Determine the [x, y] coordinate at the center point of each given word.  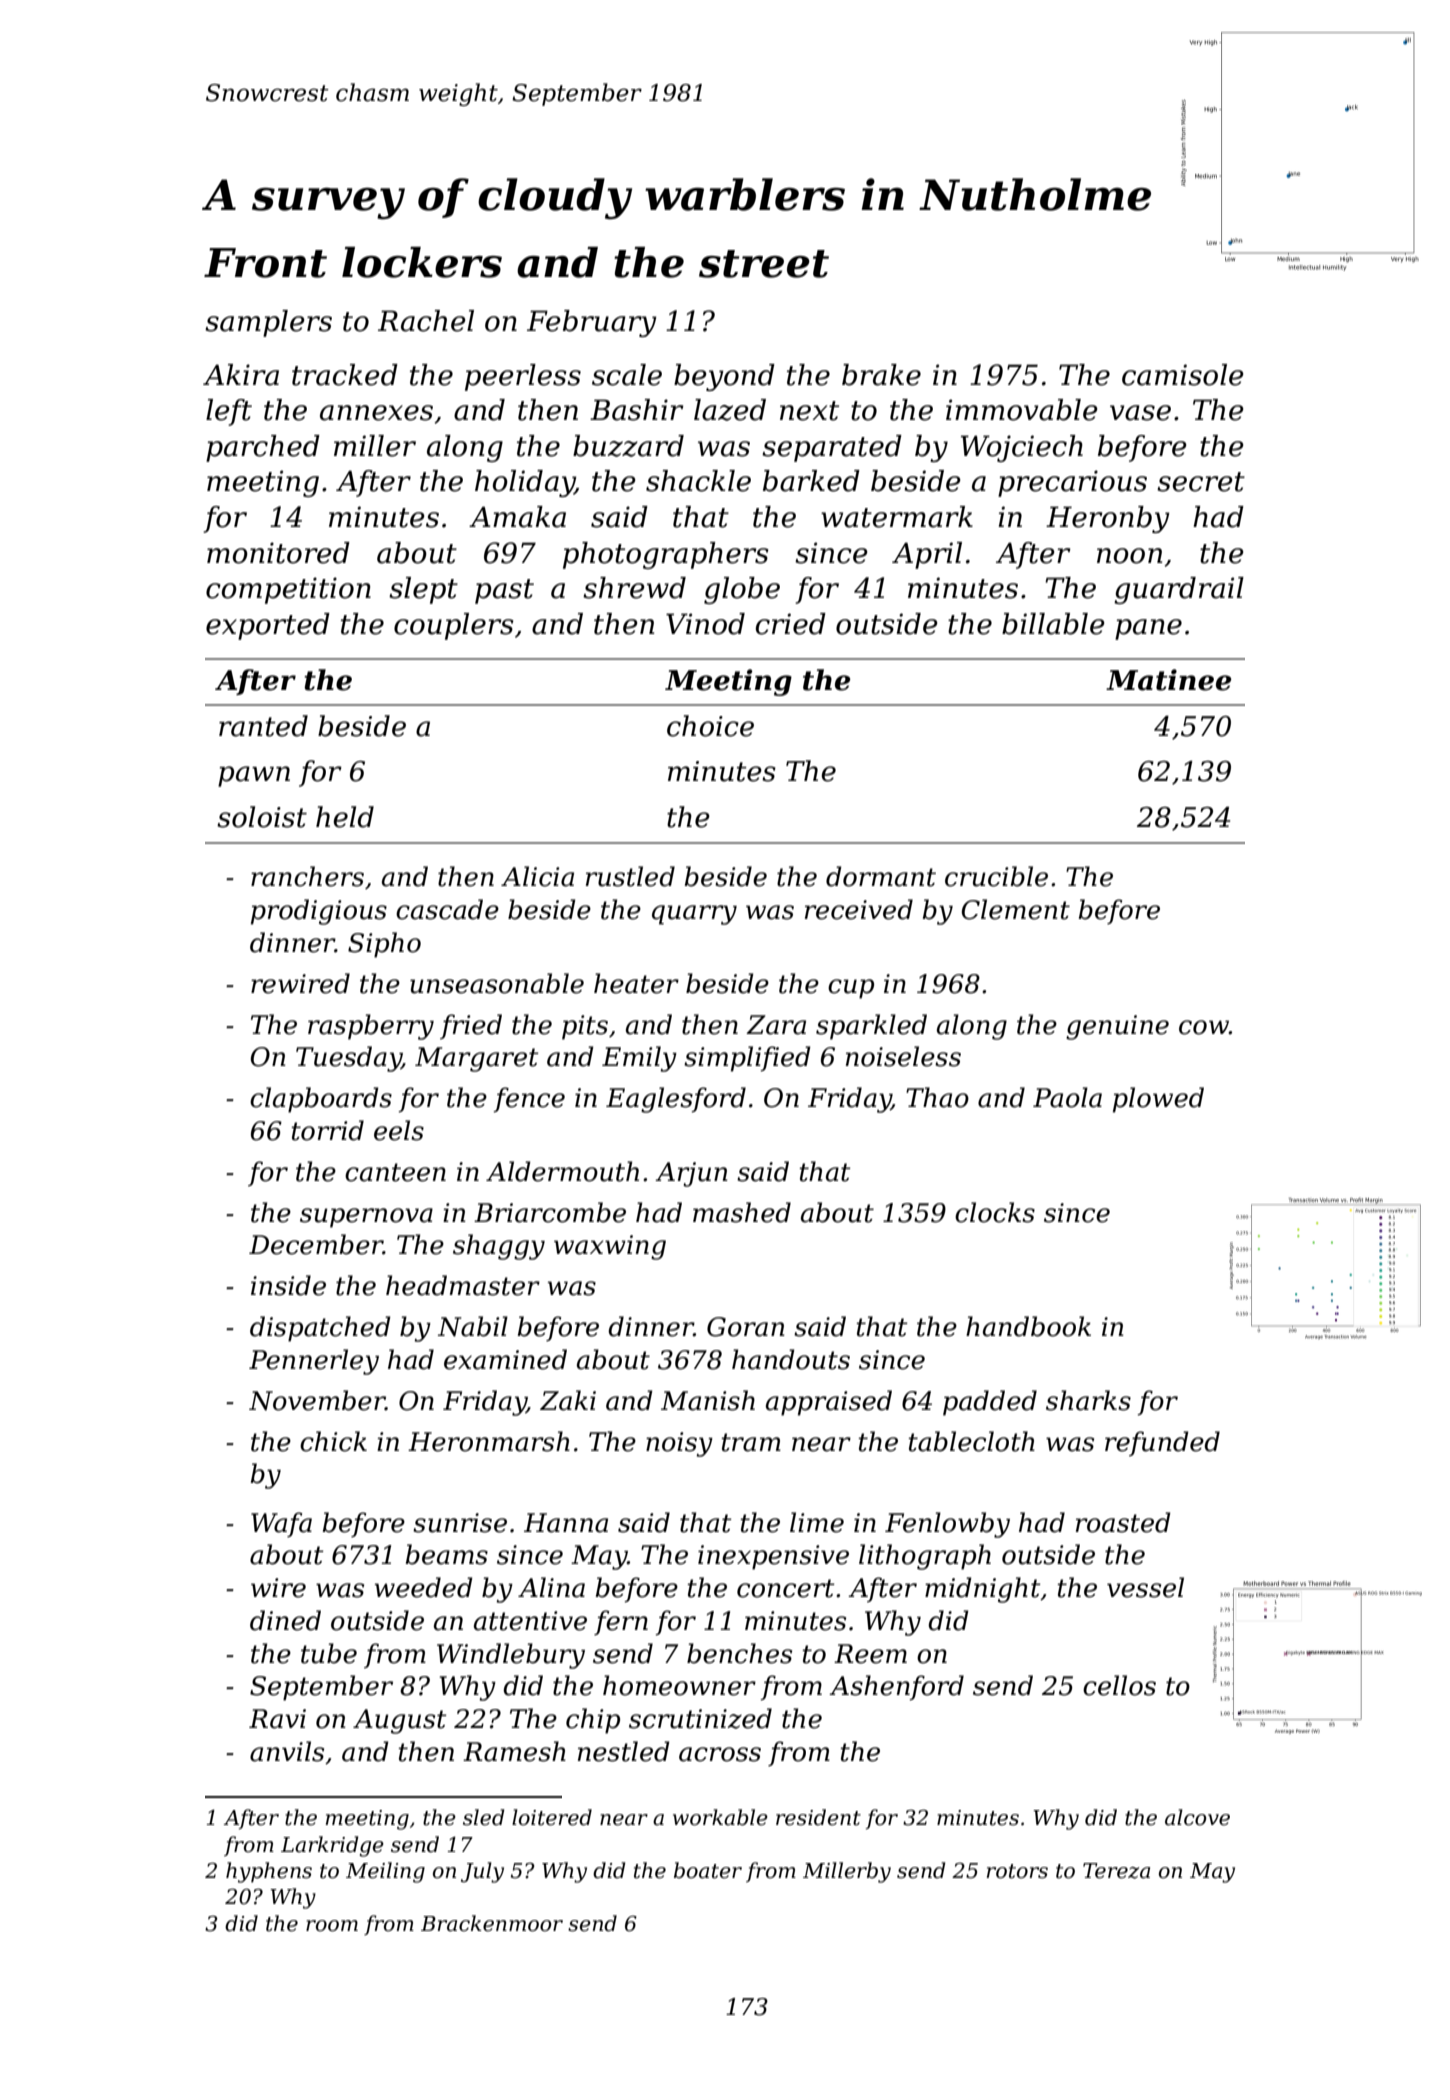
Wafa [281, 1524]
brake [881, 375]
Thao [937, 1097]
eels [399, 1130]
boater [708, 1870]
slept [423, 590]
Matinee [1168, 680]
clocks [995, 1212]
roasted [1123, 1522]
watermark [897, 517]
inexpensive [773, 1557]
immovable [1021, 410]
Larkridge [332, 1846]
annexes [376, 413]
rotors [1017, 1871]
